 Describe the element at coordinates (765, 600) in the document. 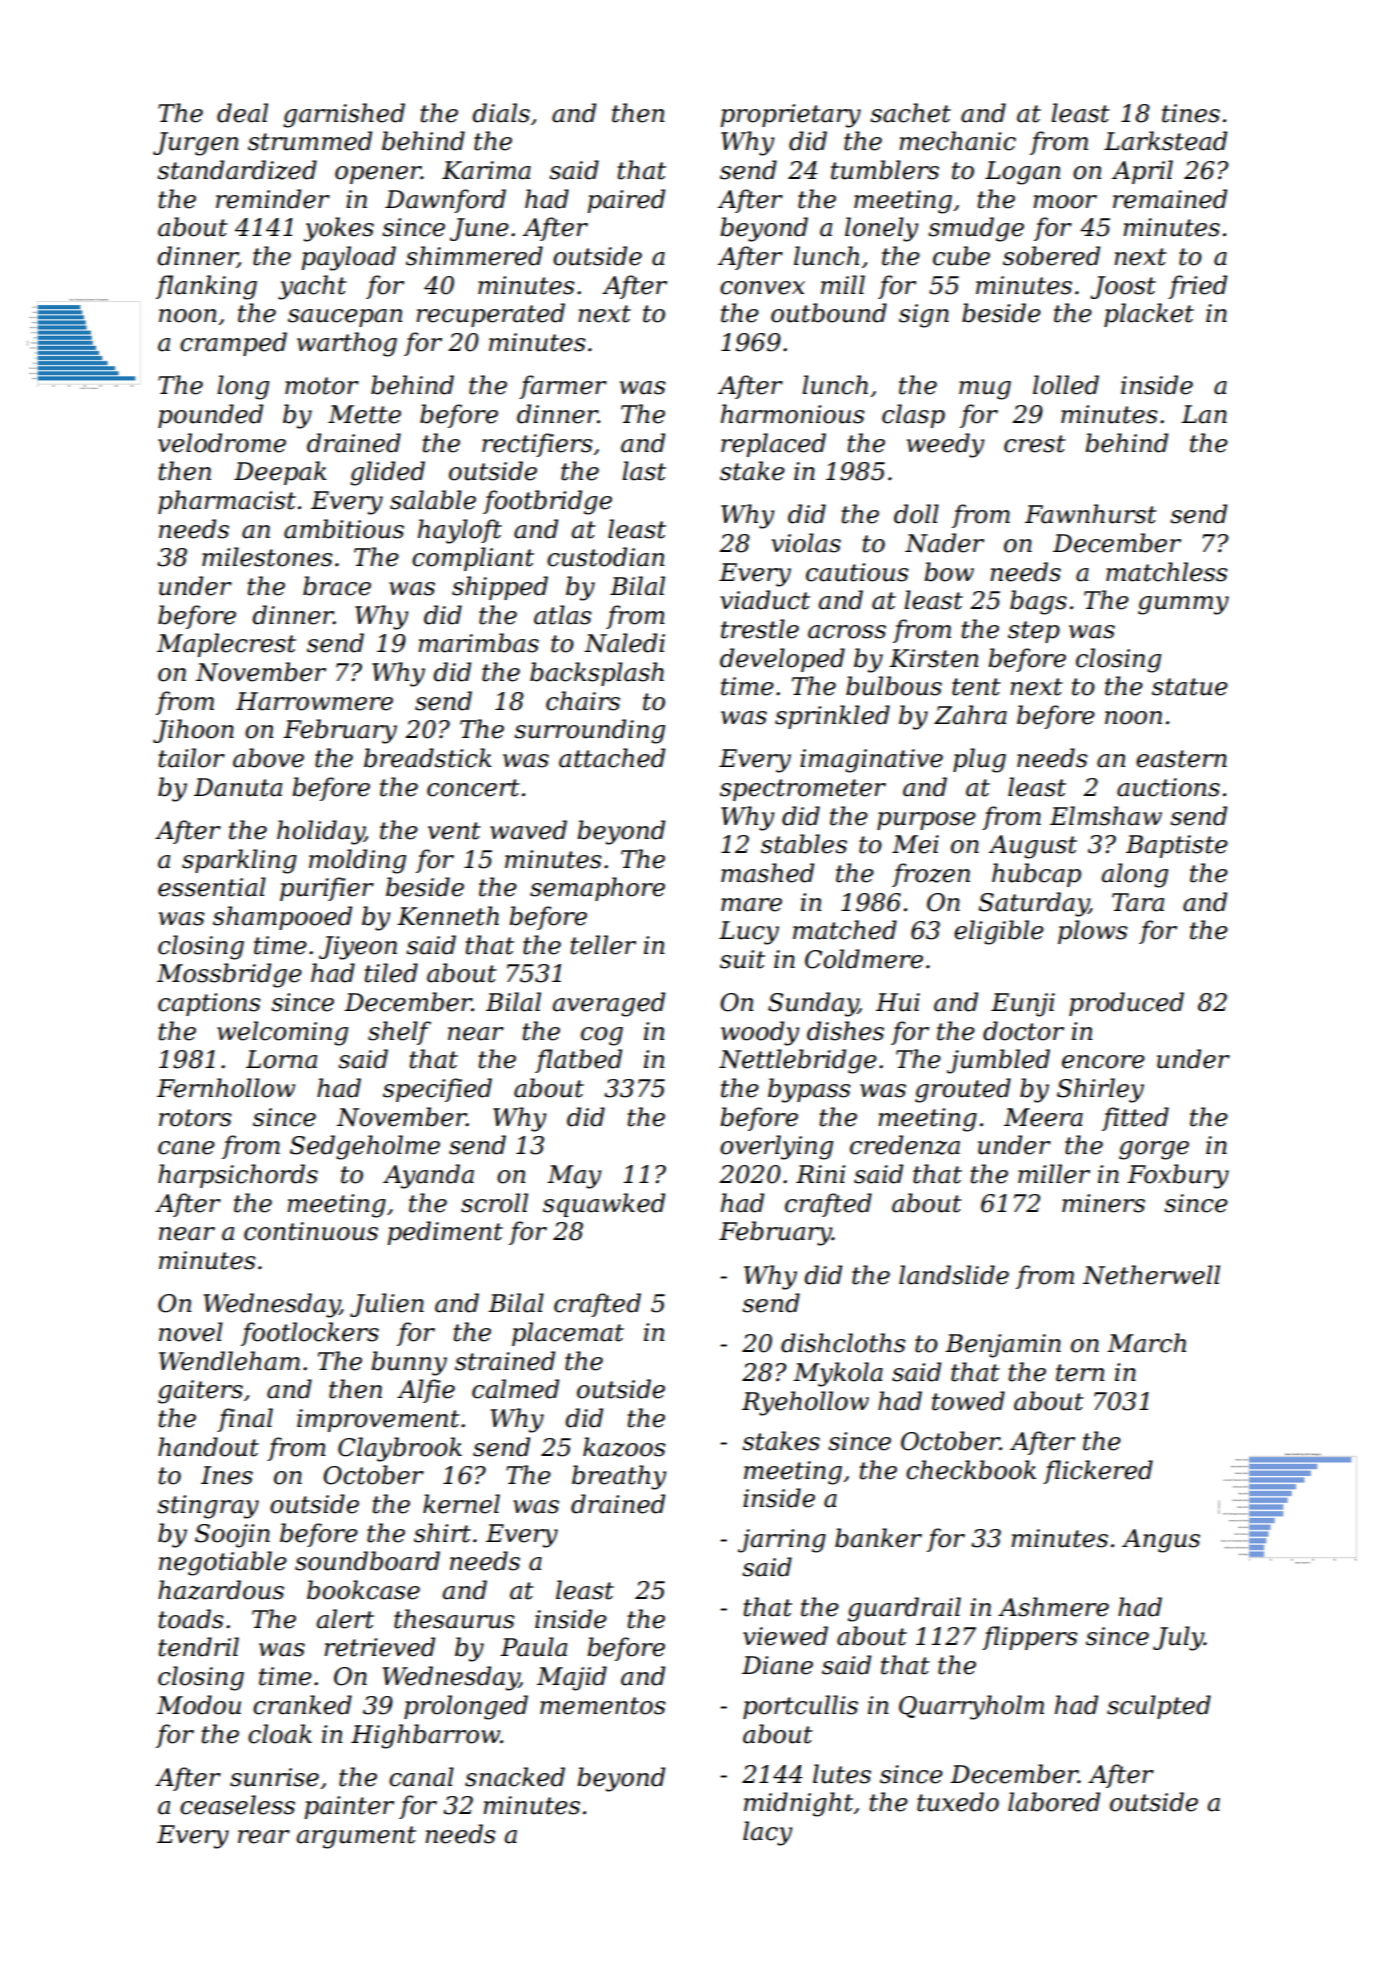

I see `viaduct` at that location.
